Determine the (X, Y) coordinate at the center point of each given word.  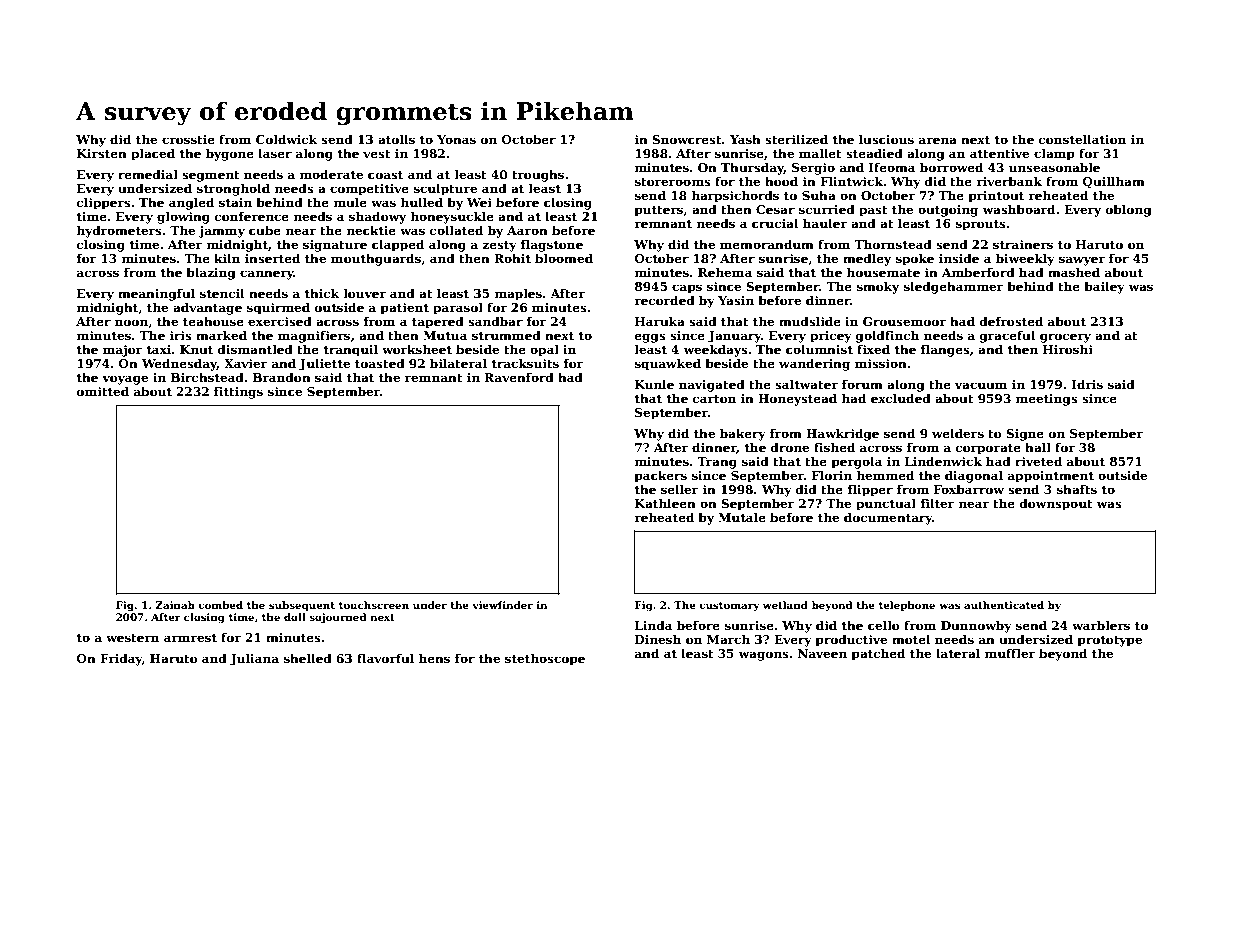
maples (518, 294)
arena (938, 140)
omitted (103, 391)
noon (131, 322)
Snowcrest (687, 139)
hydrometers (119, 231)
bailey (1104, 287)
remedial (148, 174)
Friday (121, 659)
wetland (785, 605)
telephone (907, 606)
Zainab (175, 605)
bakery (743, 434)
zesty (499, 246)
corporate (988, 449)
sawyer (1082, 261)
